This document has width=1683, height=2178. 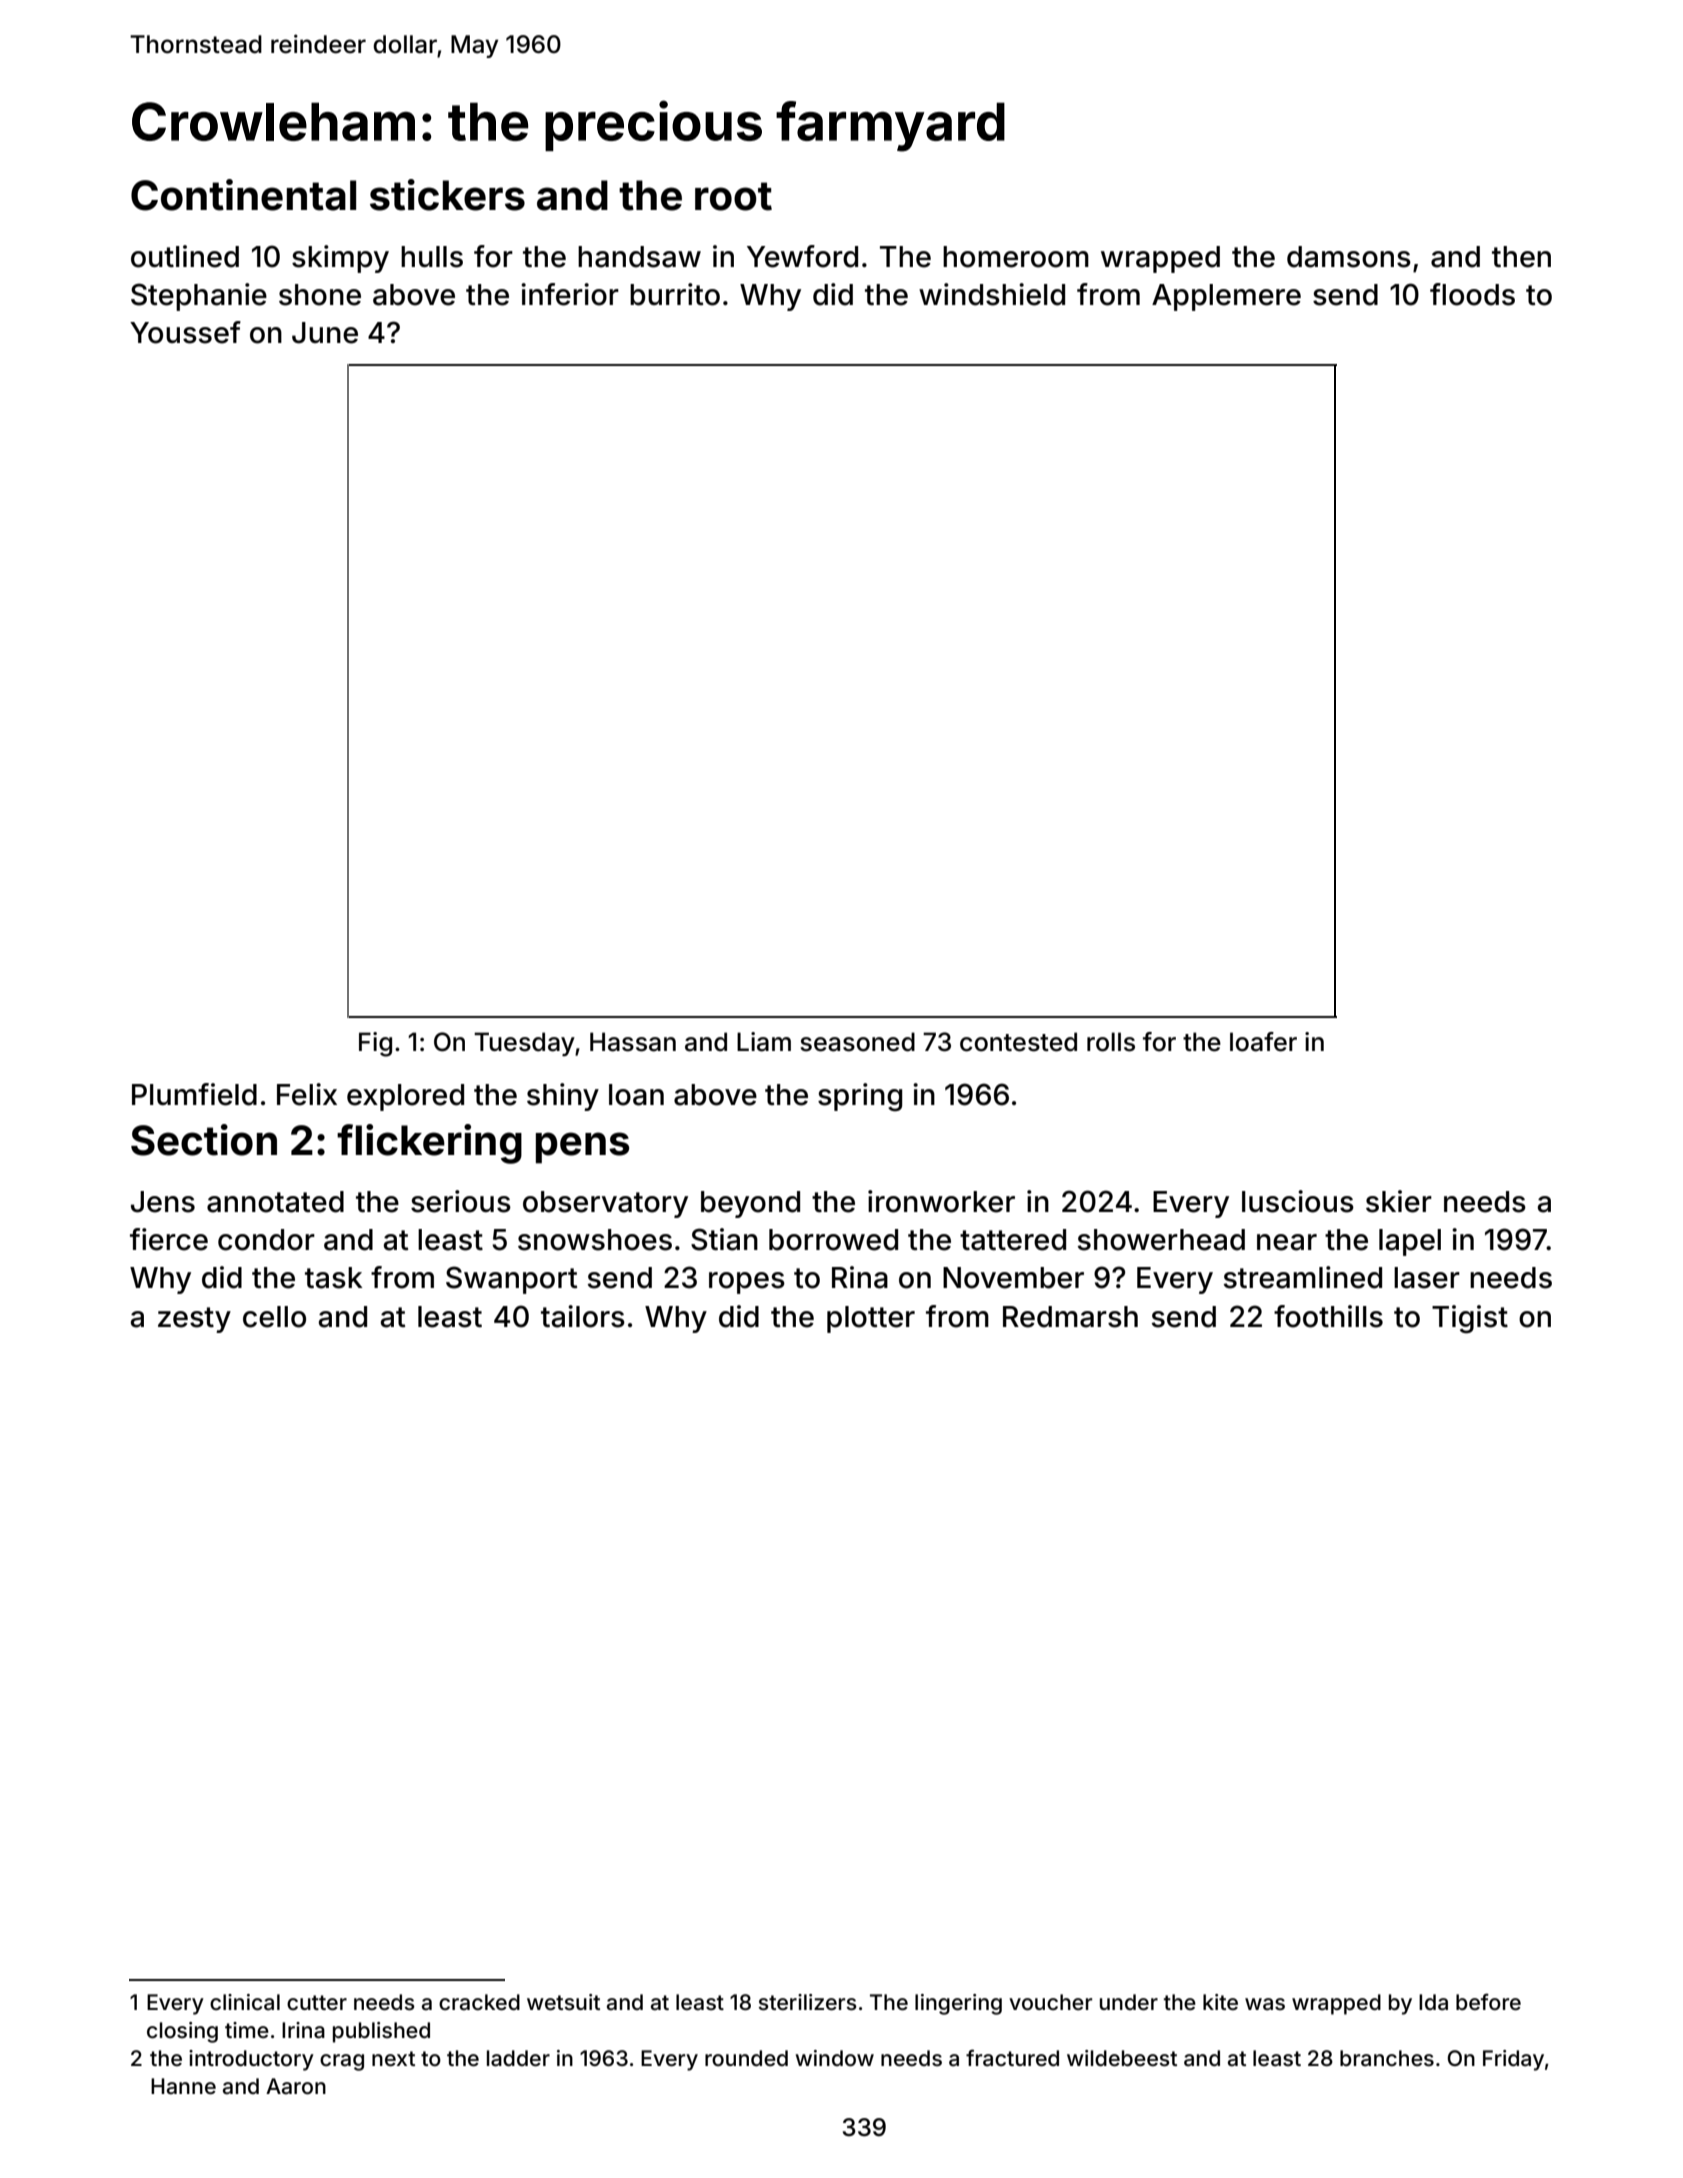 What do you see at coordinates (429, 1144) in the document?
I see `flickering` at bounding box center [429, 1144].
